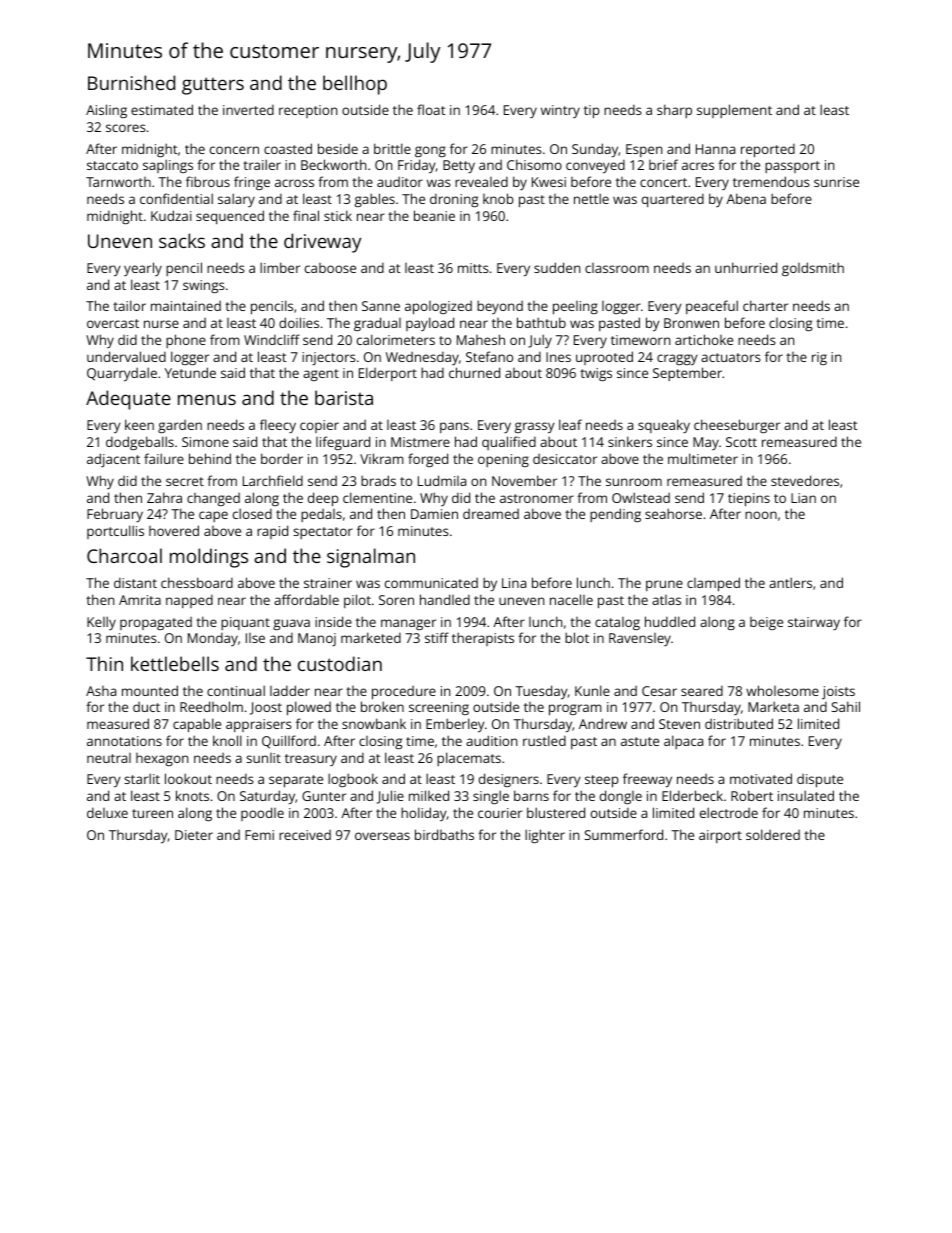 This screenshot has height=1233, width=952. Describe the element at coordinates (664, 426) in the screenshot. I see `squeaky` at that location.
